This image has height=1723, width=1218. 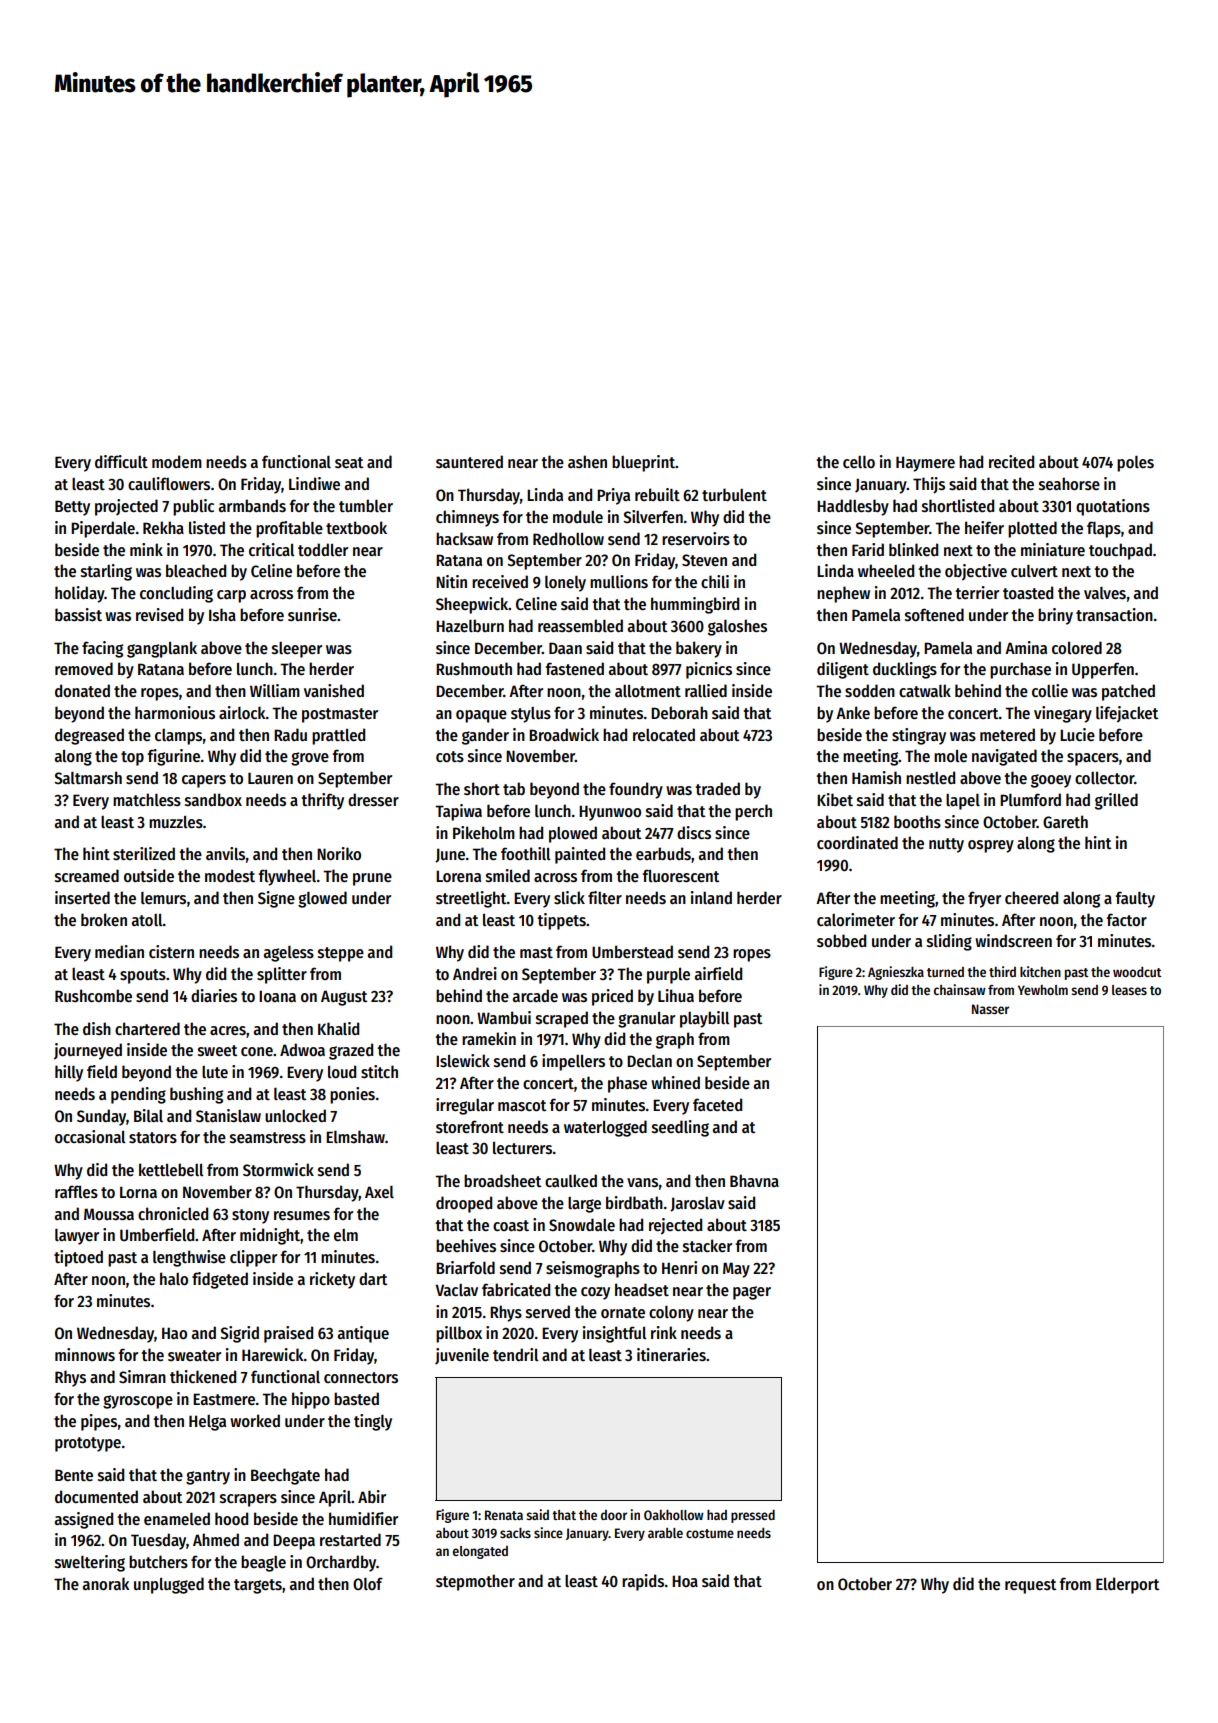 What do you see at coordinates (105, 1583) in the image?
I see `anorak` at bounding box center [105, 1583].
